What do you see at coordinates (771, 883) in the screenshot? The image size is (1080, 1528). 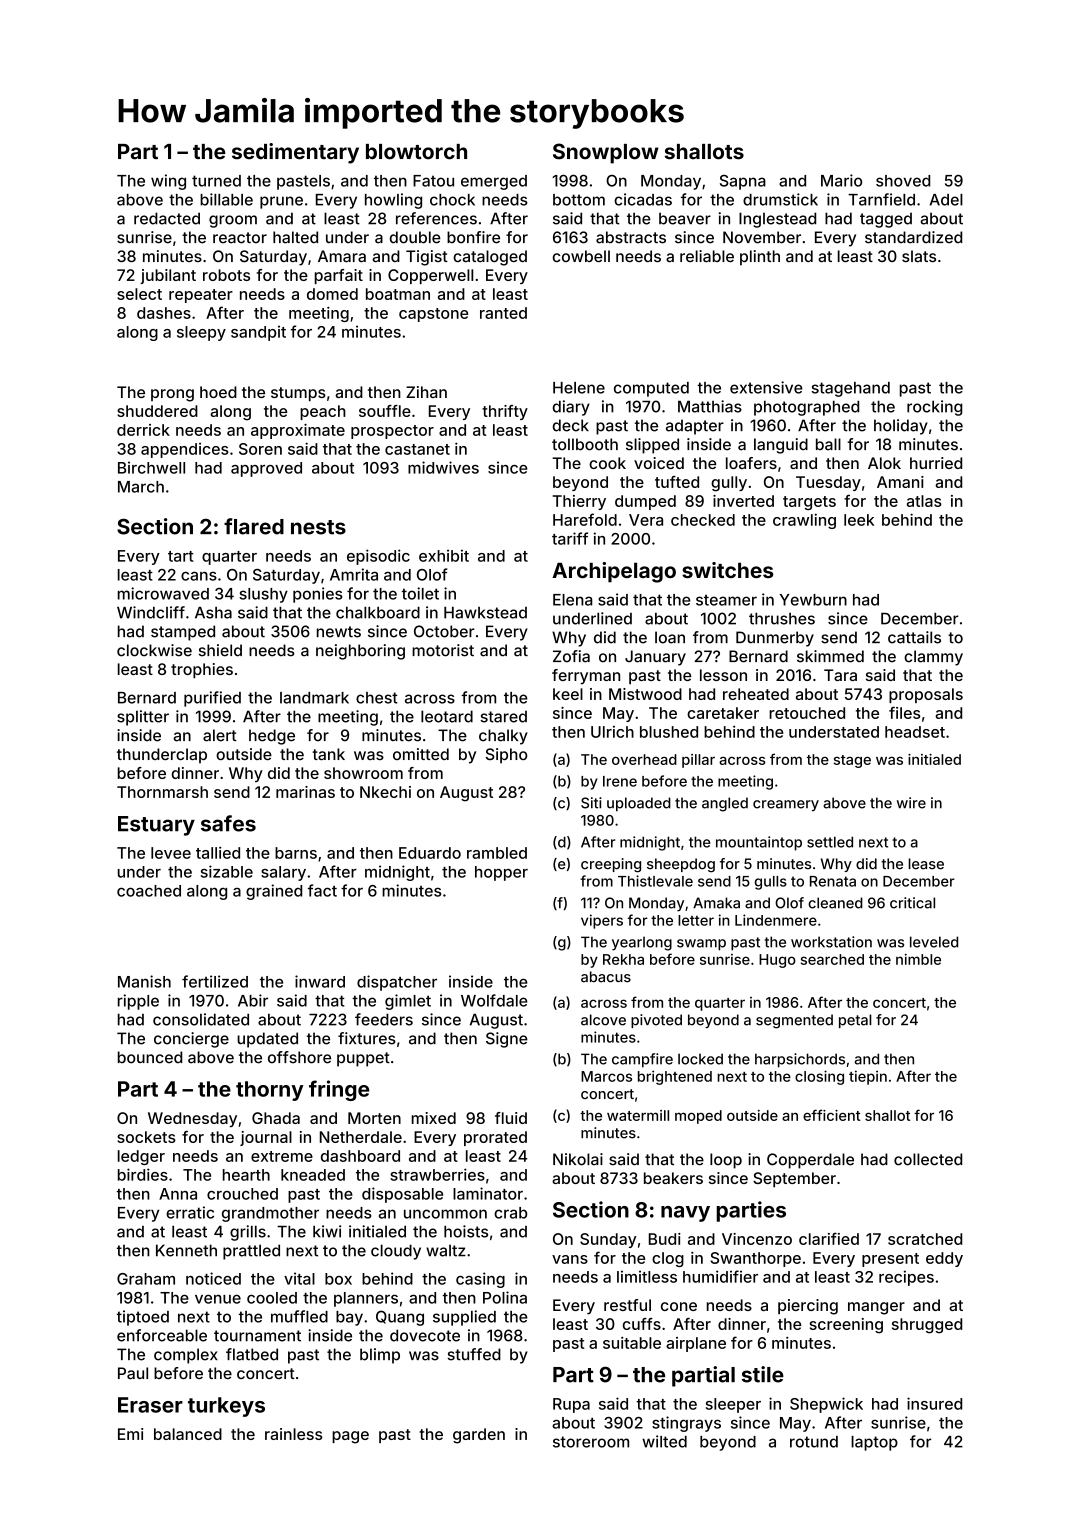 I see `gulls` at bounding box center [771, 883].
